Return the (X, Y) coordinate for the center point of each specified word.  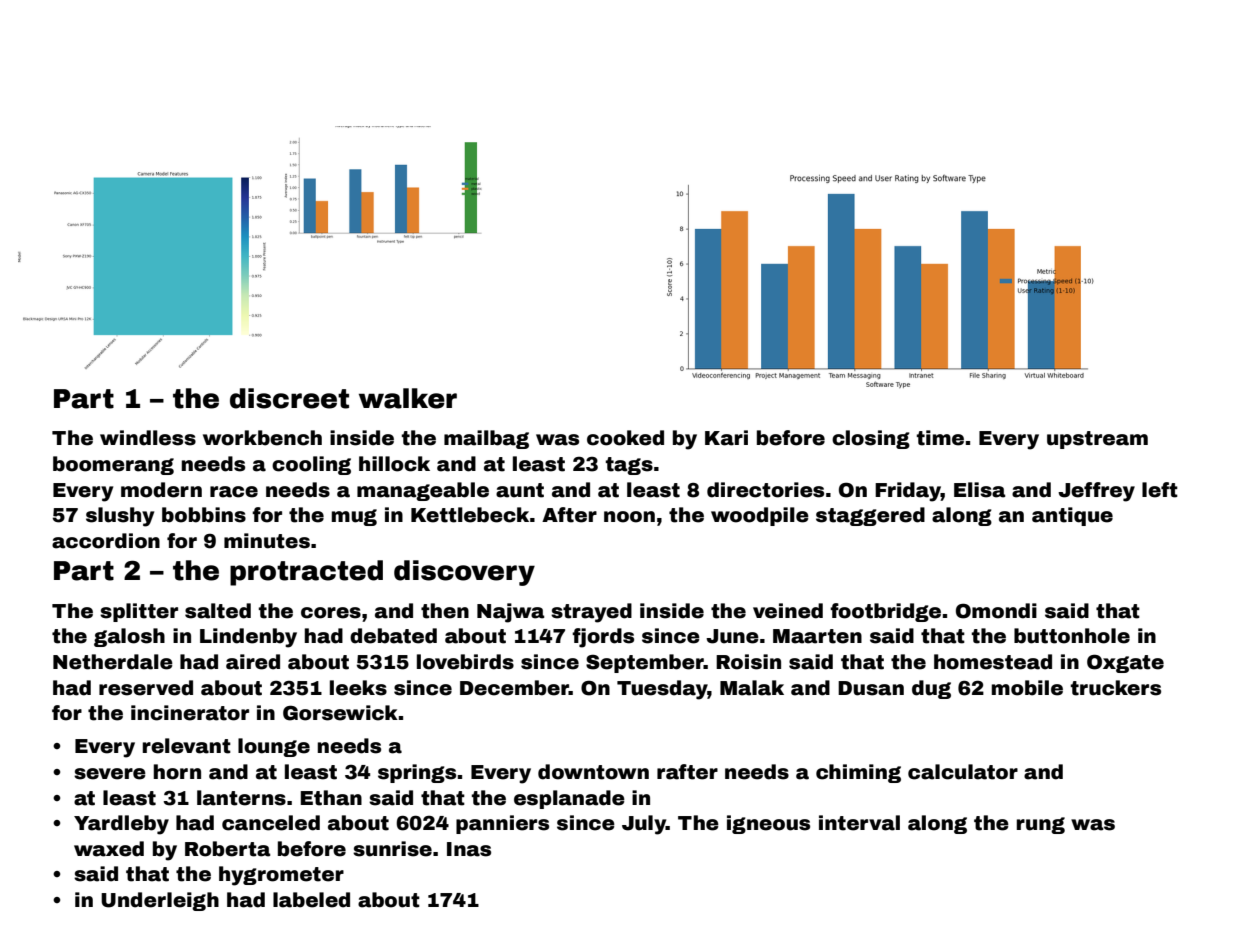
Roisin (748, 662)
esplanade (569, 799)
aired (253, 662)
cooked (625, 438)
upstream (1097, 440)
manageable (423, 491)
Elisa (979, 490)
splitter (139, 612)
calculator (963, 772)
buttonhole (1072, 636)
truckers (1116, 688)
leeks (358, 688)
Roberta (227, 849)
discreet (289, 398)
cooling (311, 465)
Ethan (331, 798)
